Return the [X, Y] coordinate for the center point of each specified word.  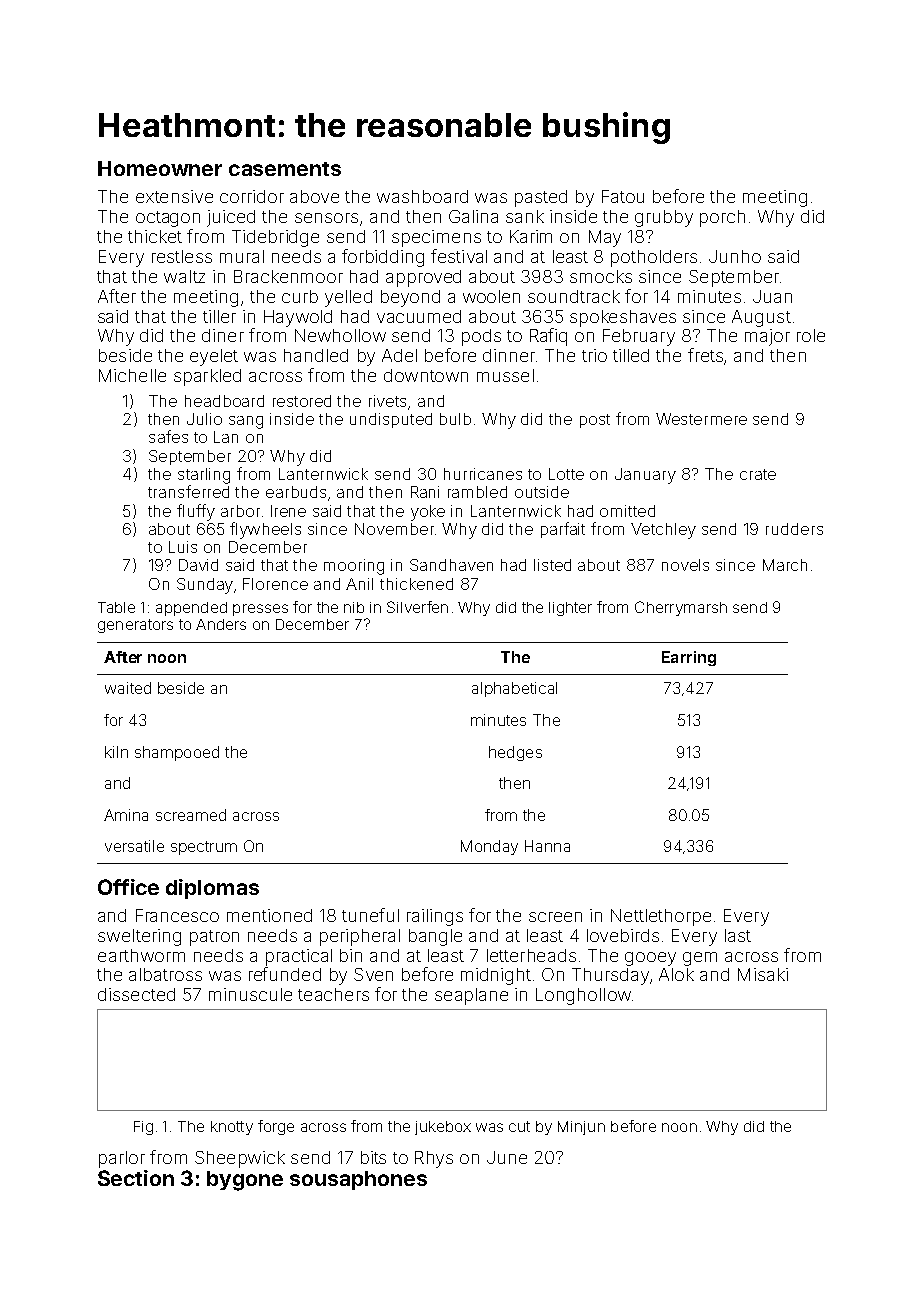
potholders [654, 258]
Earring [689, 658]
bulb [455, 419]
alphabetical [514, 689]
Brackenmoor [288, 276]
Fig [143, 1128]
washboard [422, 196]
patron [214, 938]
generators [135, 626]
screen [555, 917]
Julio [204, 419]
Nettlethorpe [661, 917]
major [767, 337]
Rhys [434, 1159]
